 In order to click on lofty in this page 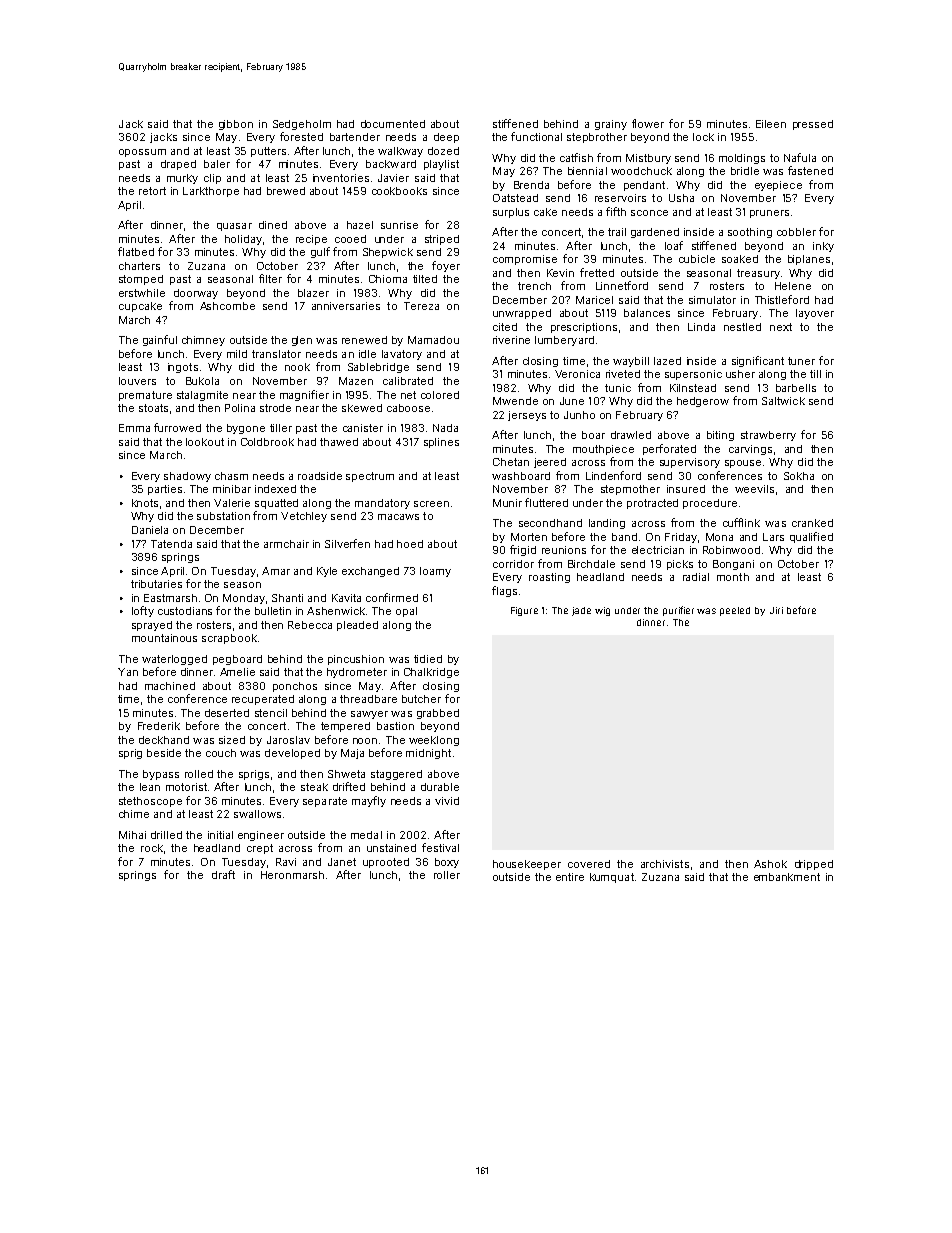, I will do `click(143, 611)`.
